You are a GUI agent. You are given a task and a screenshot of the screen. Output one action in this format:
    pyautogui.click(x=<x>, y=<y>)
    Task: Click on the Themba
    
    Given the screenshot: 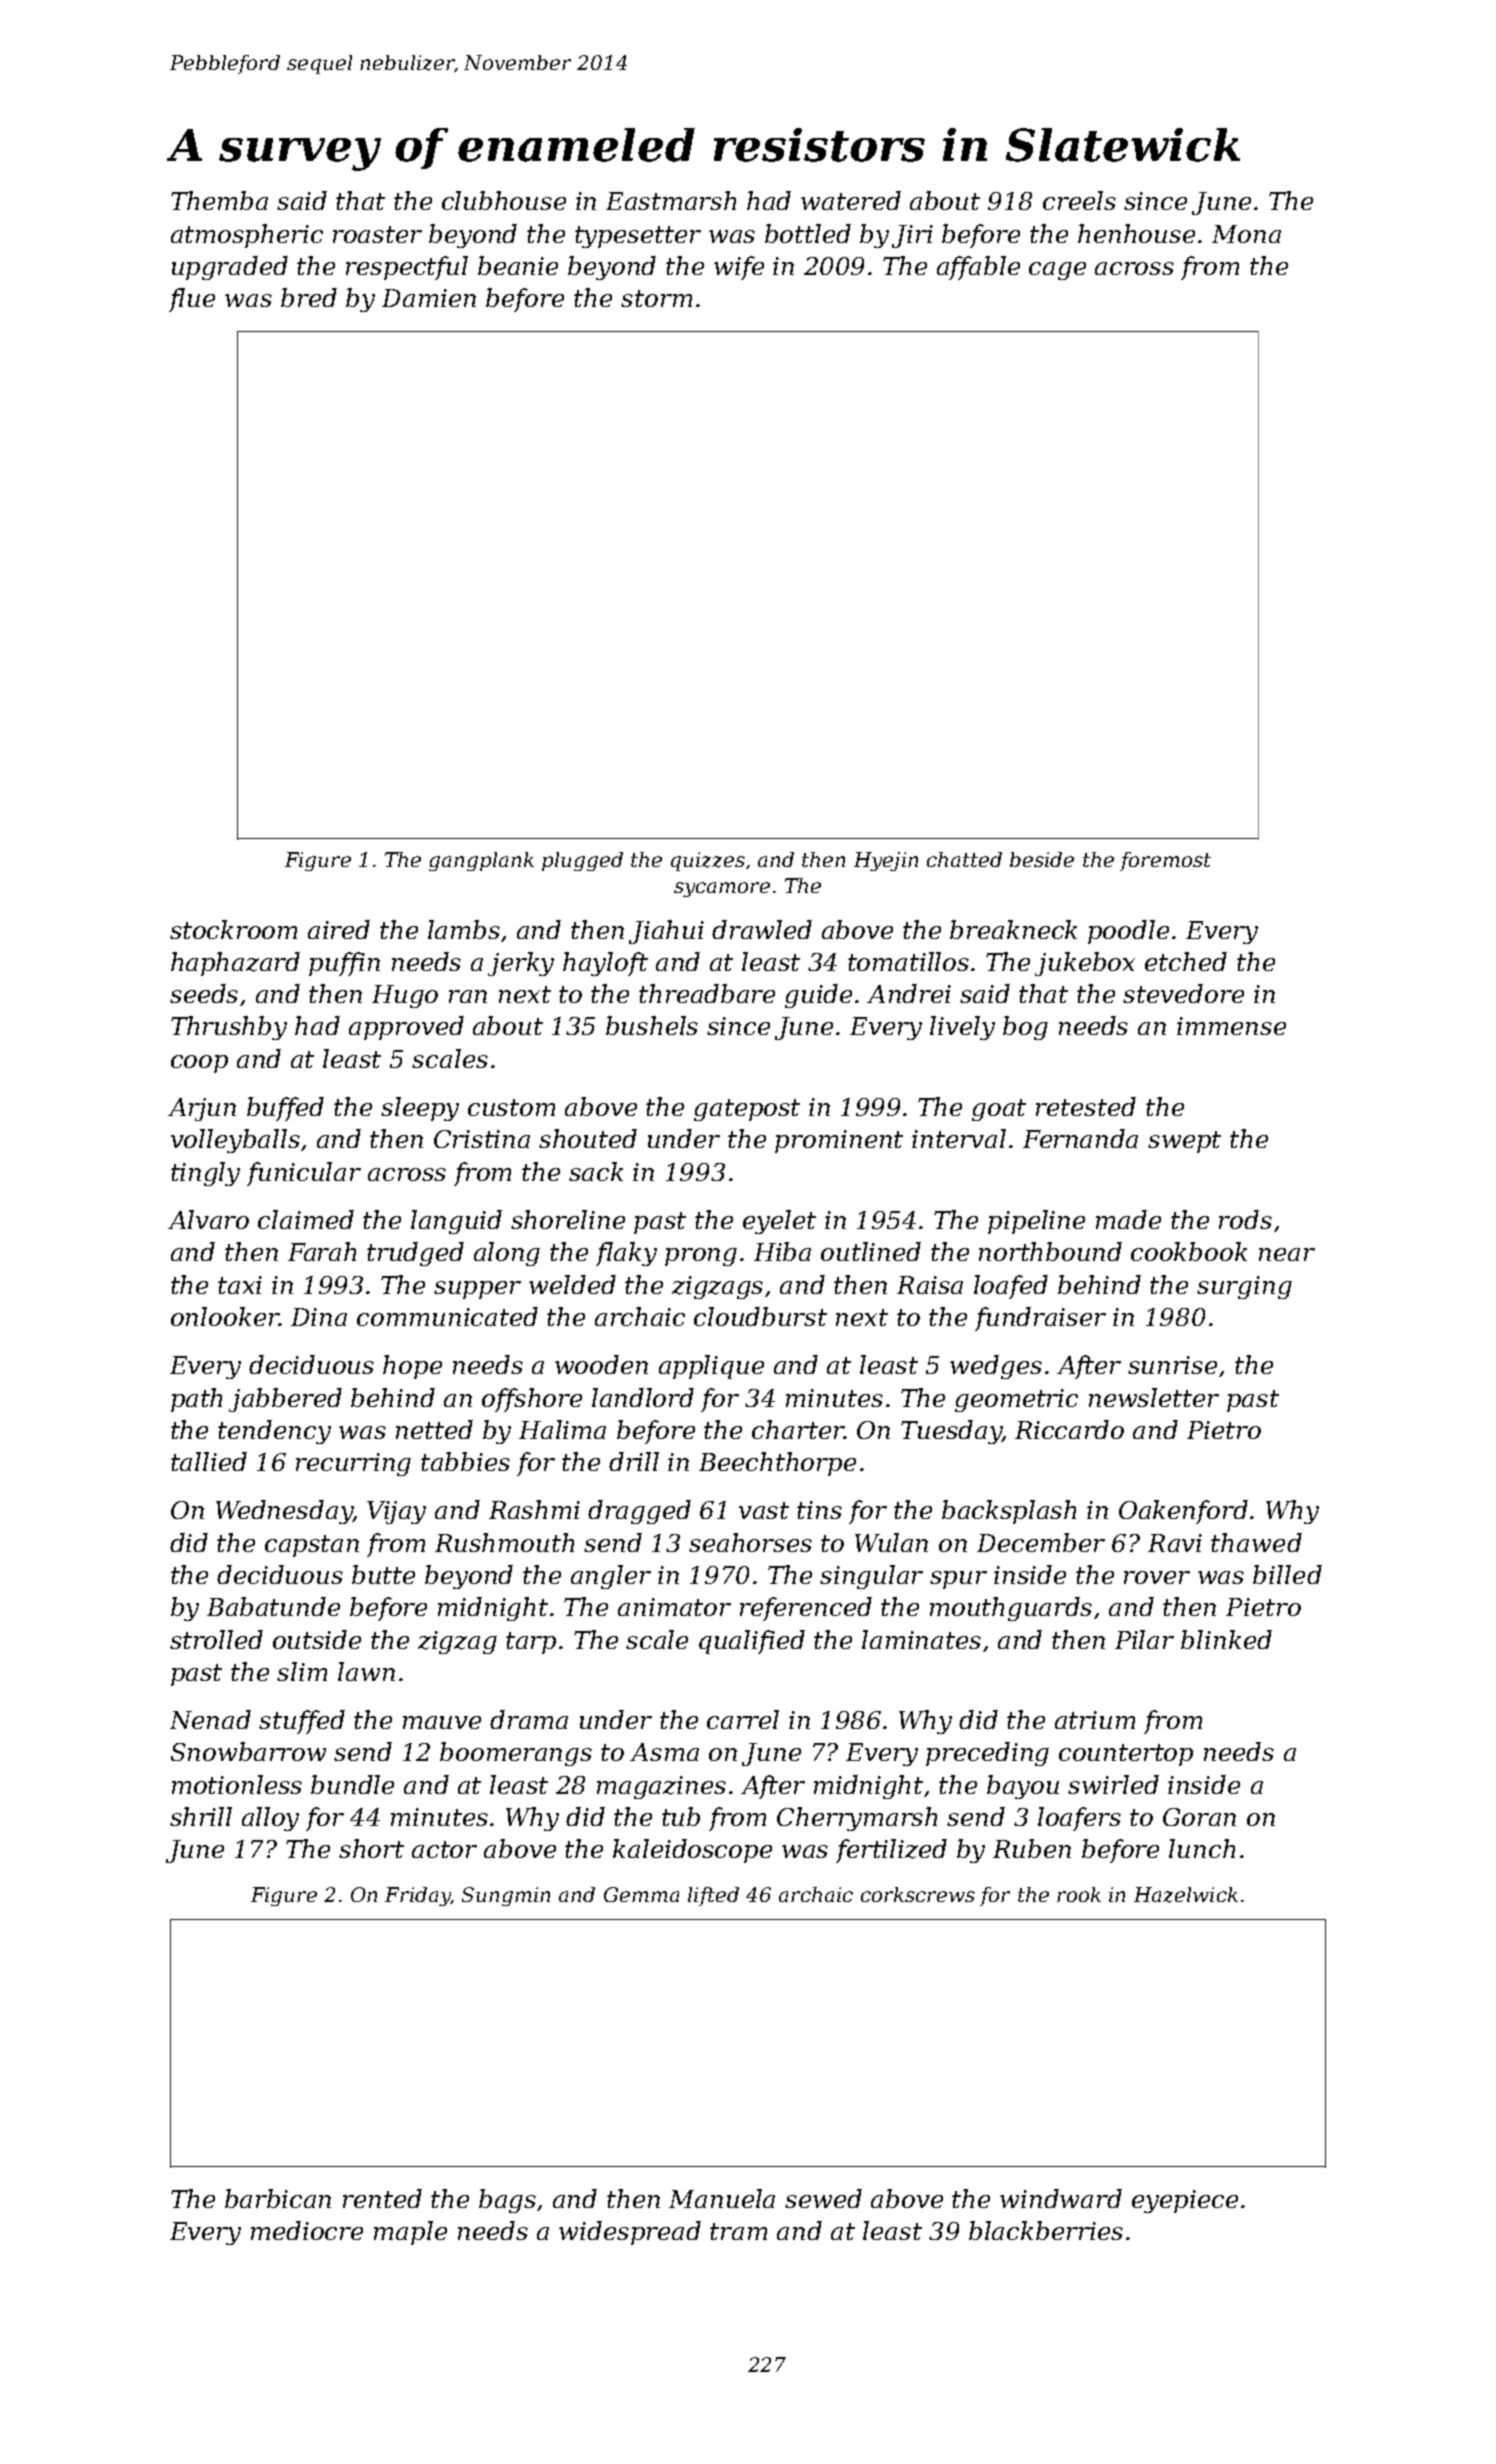 What is the action you would take?
    pyautogui.click(x=219, y=200)
